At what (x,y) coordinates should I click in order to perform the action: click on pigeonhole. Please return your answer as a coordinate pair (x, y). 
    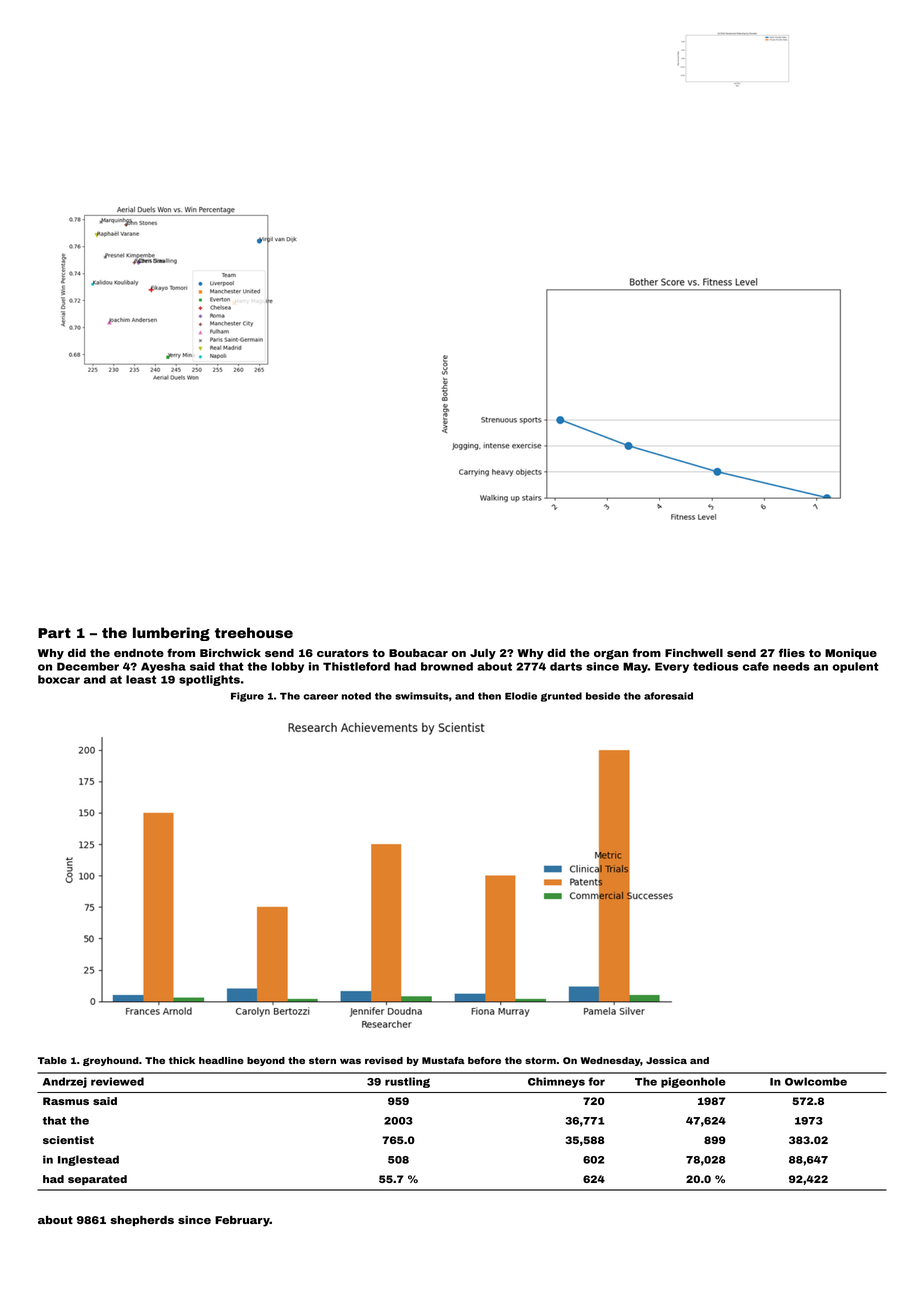
    Looking at the image, I should click on (693, 1082).
